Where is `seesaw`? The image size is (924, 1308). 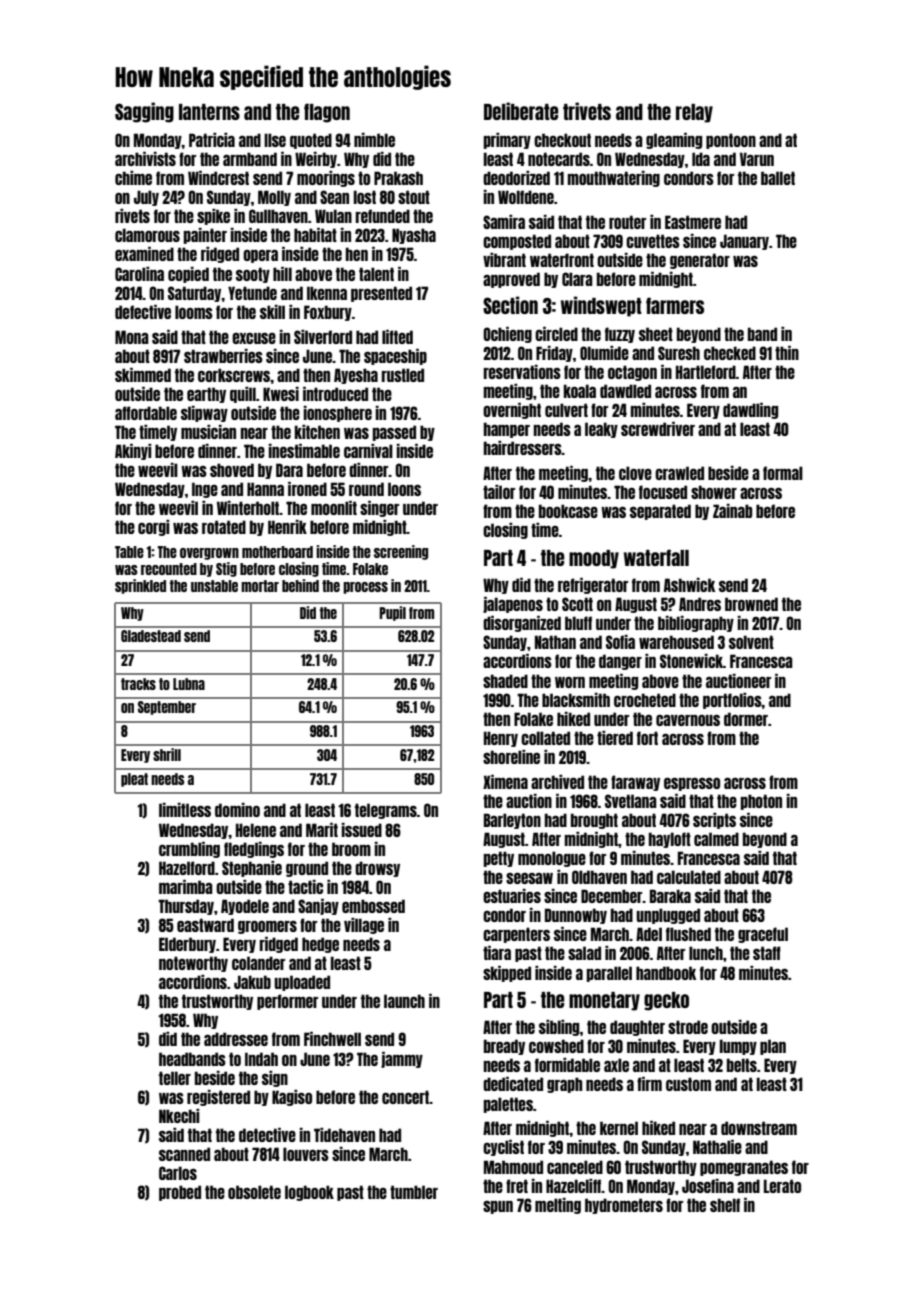 seesaw is located at coordinates (529, 878).
